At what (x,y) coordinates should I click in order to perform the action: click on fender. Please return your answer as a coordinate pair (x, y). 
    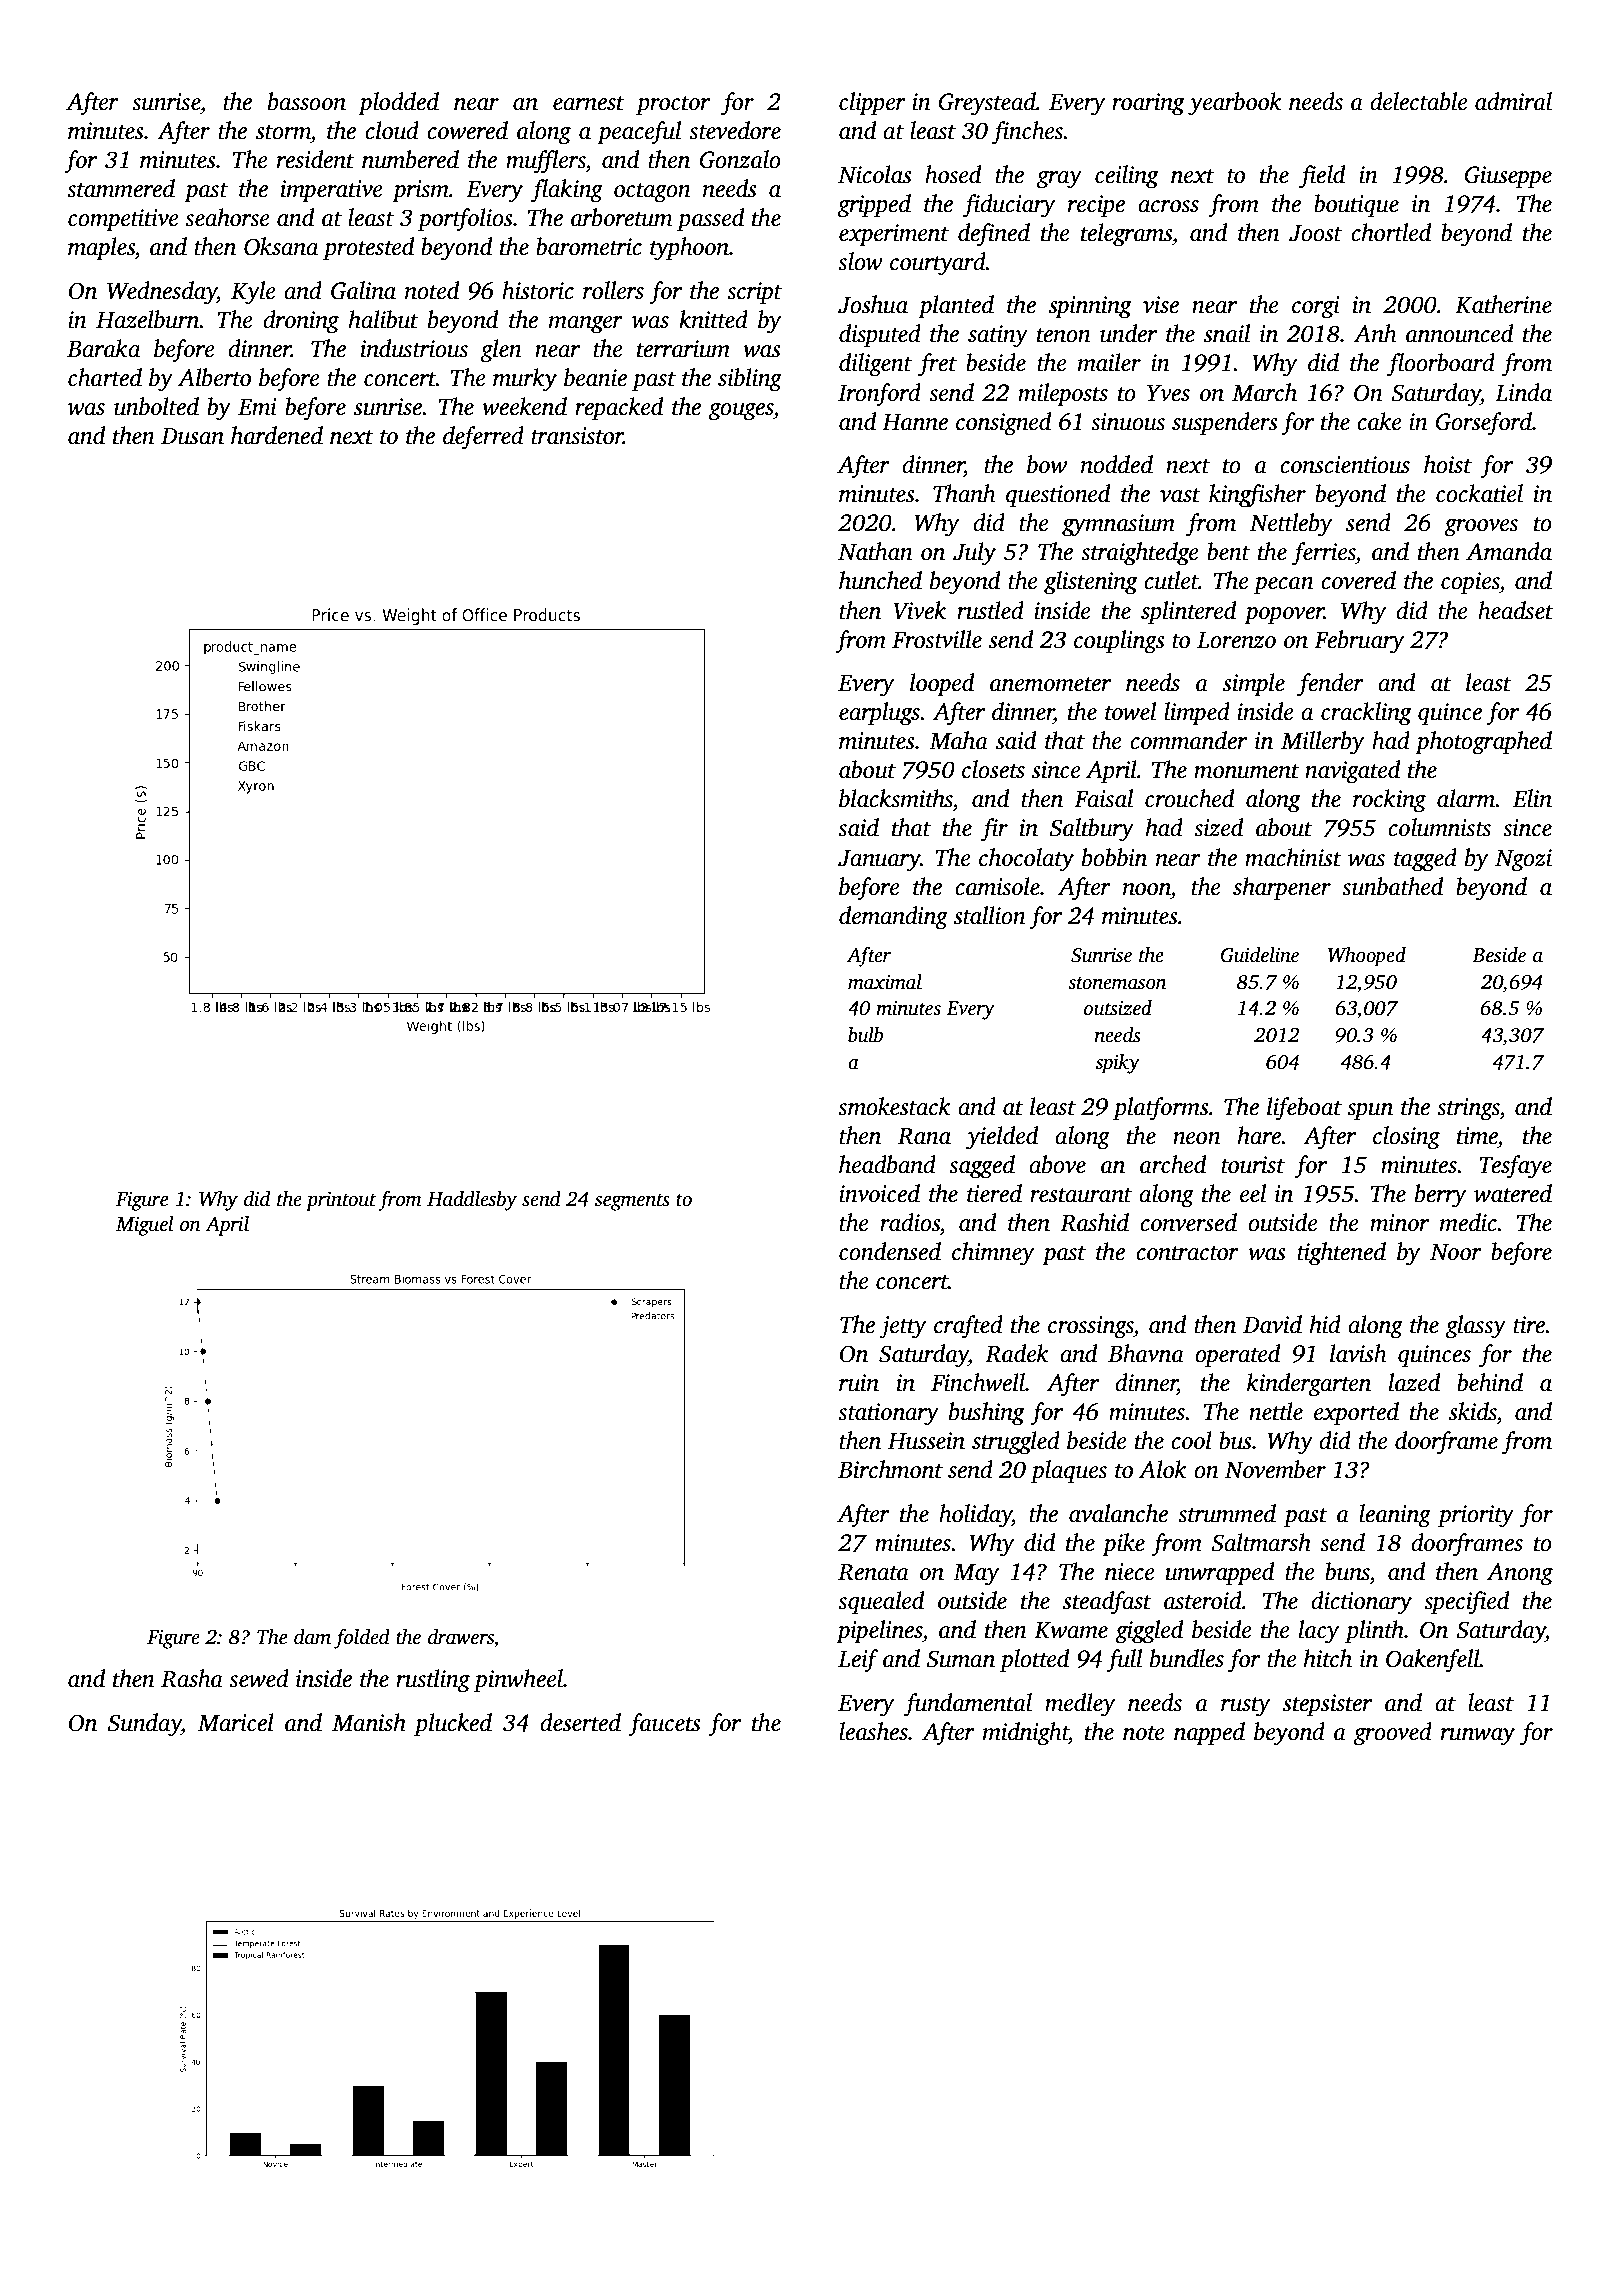
    Looking at the image, I should click on (1330, 685).
